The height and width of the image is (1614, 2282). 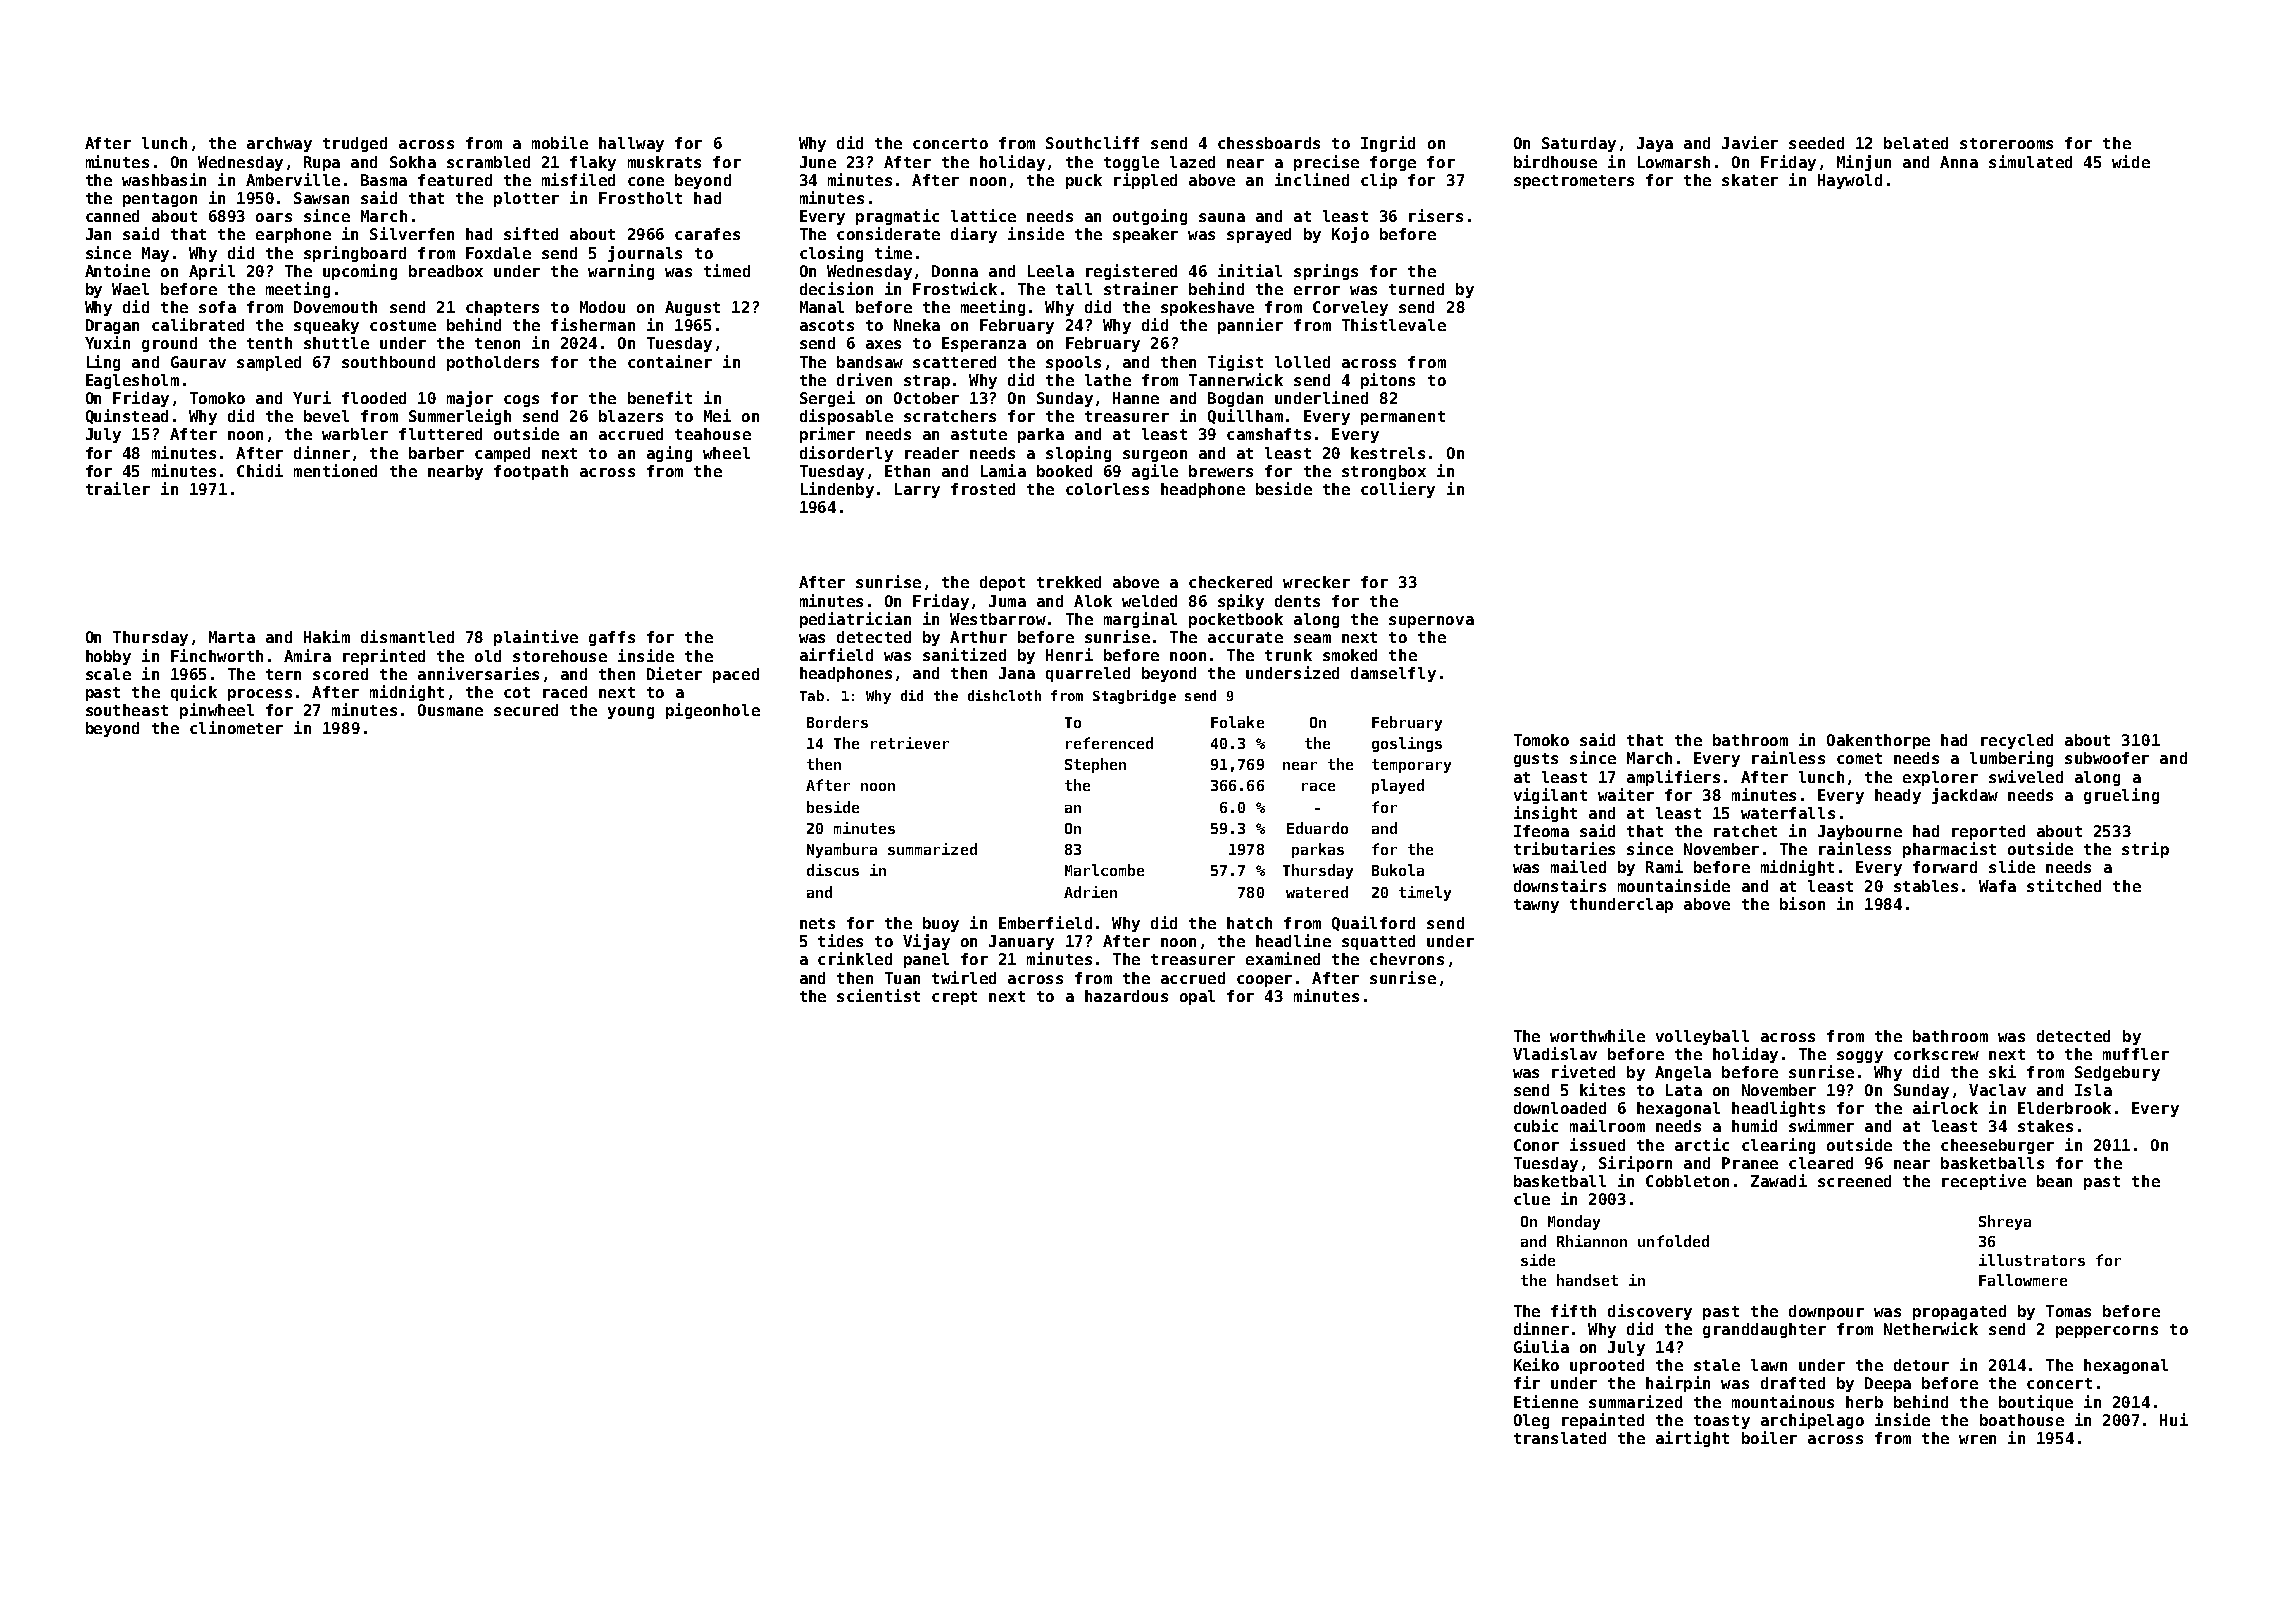 What do you see at coordinates (1236, 620) in the image?
I see `pocketbook` at bounding box center [1236, 620].
